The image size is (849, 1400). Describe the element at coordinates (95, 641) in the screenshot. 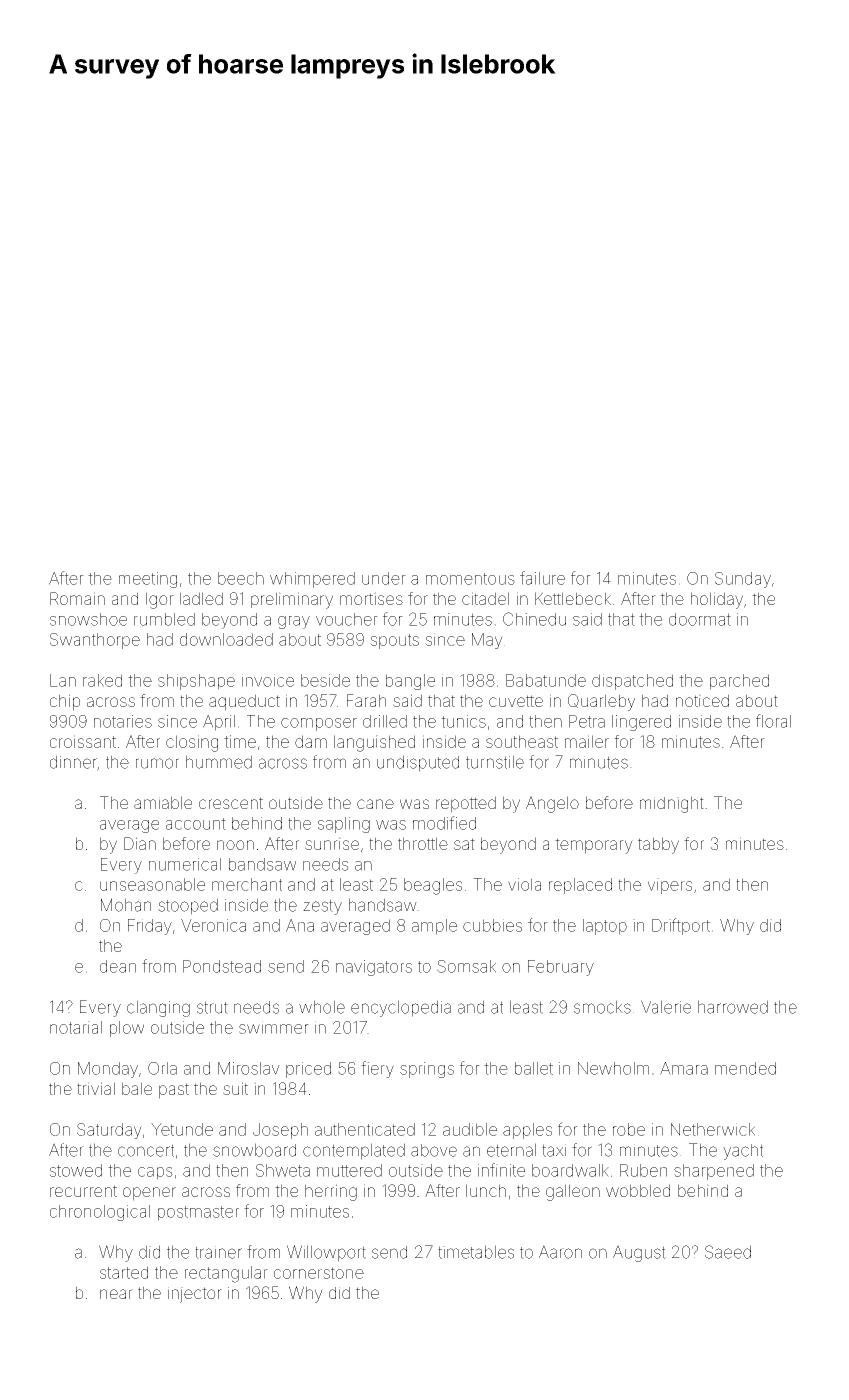

I see `Swanthorpe` at that location.
